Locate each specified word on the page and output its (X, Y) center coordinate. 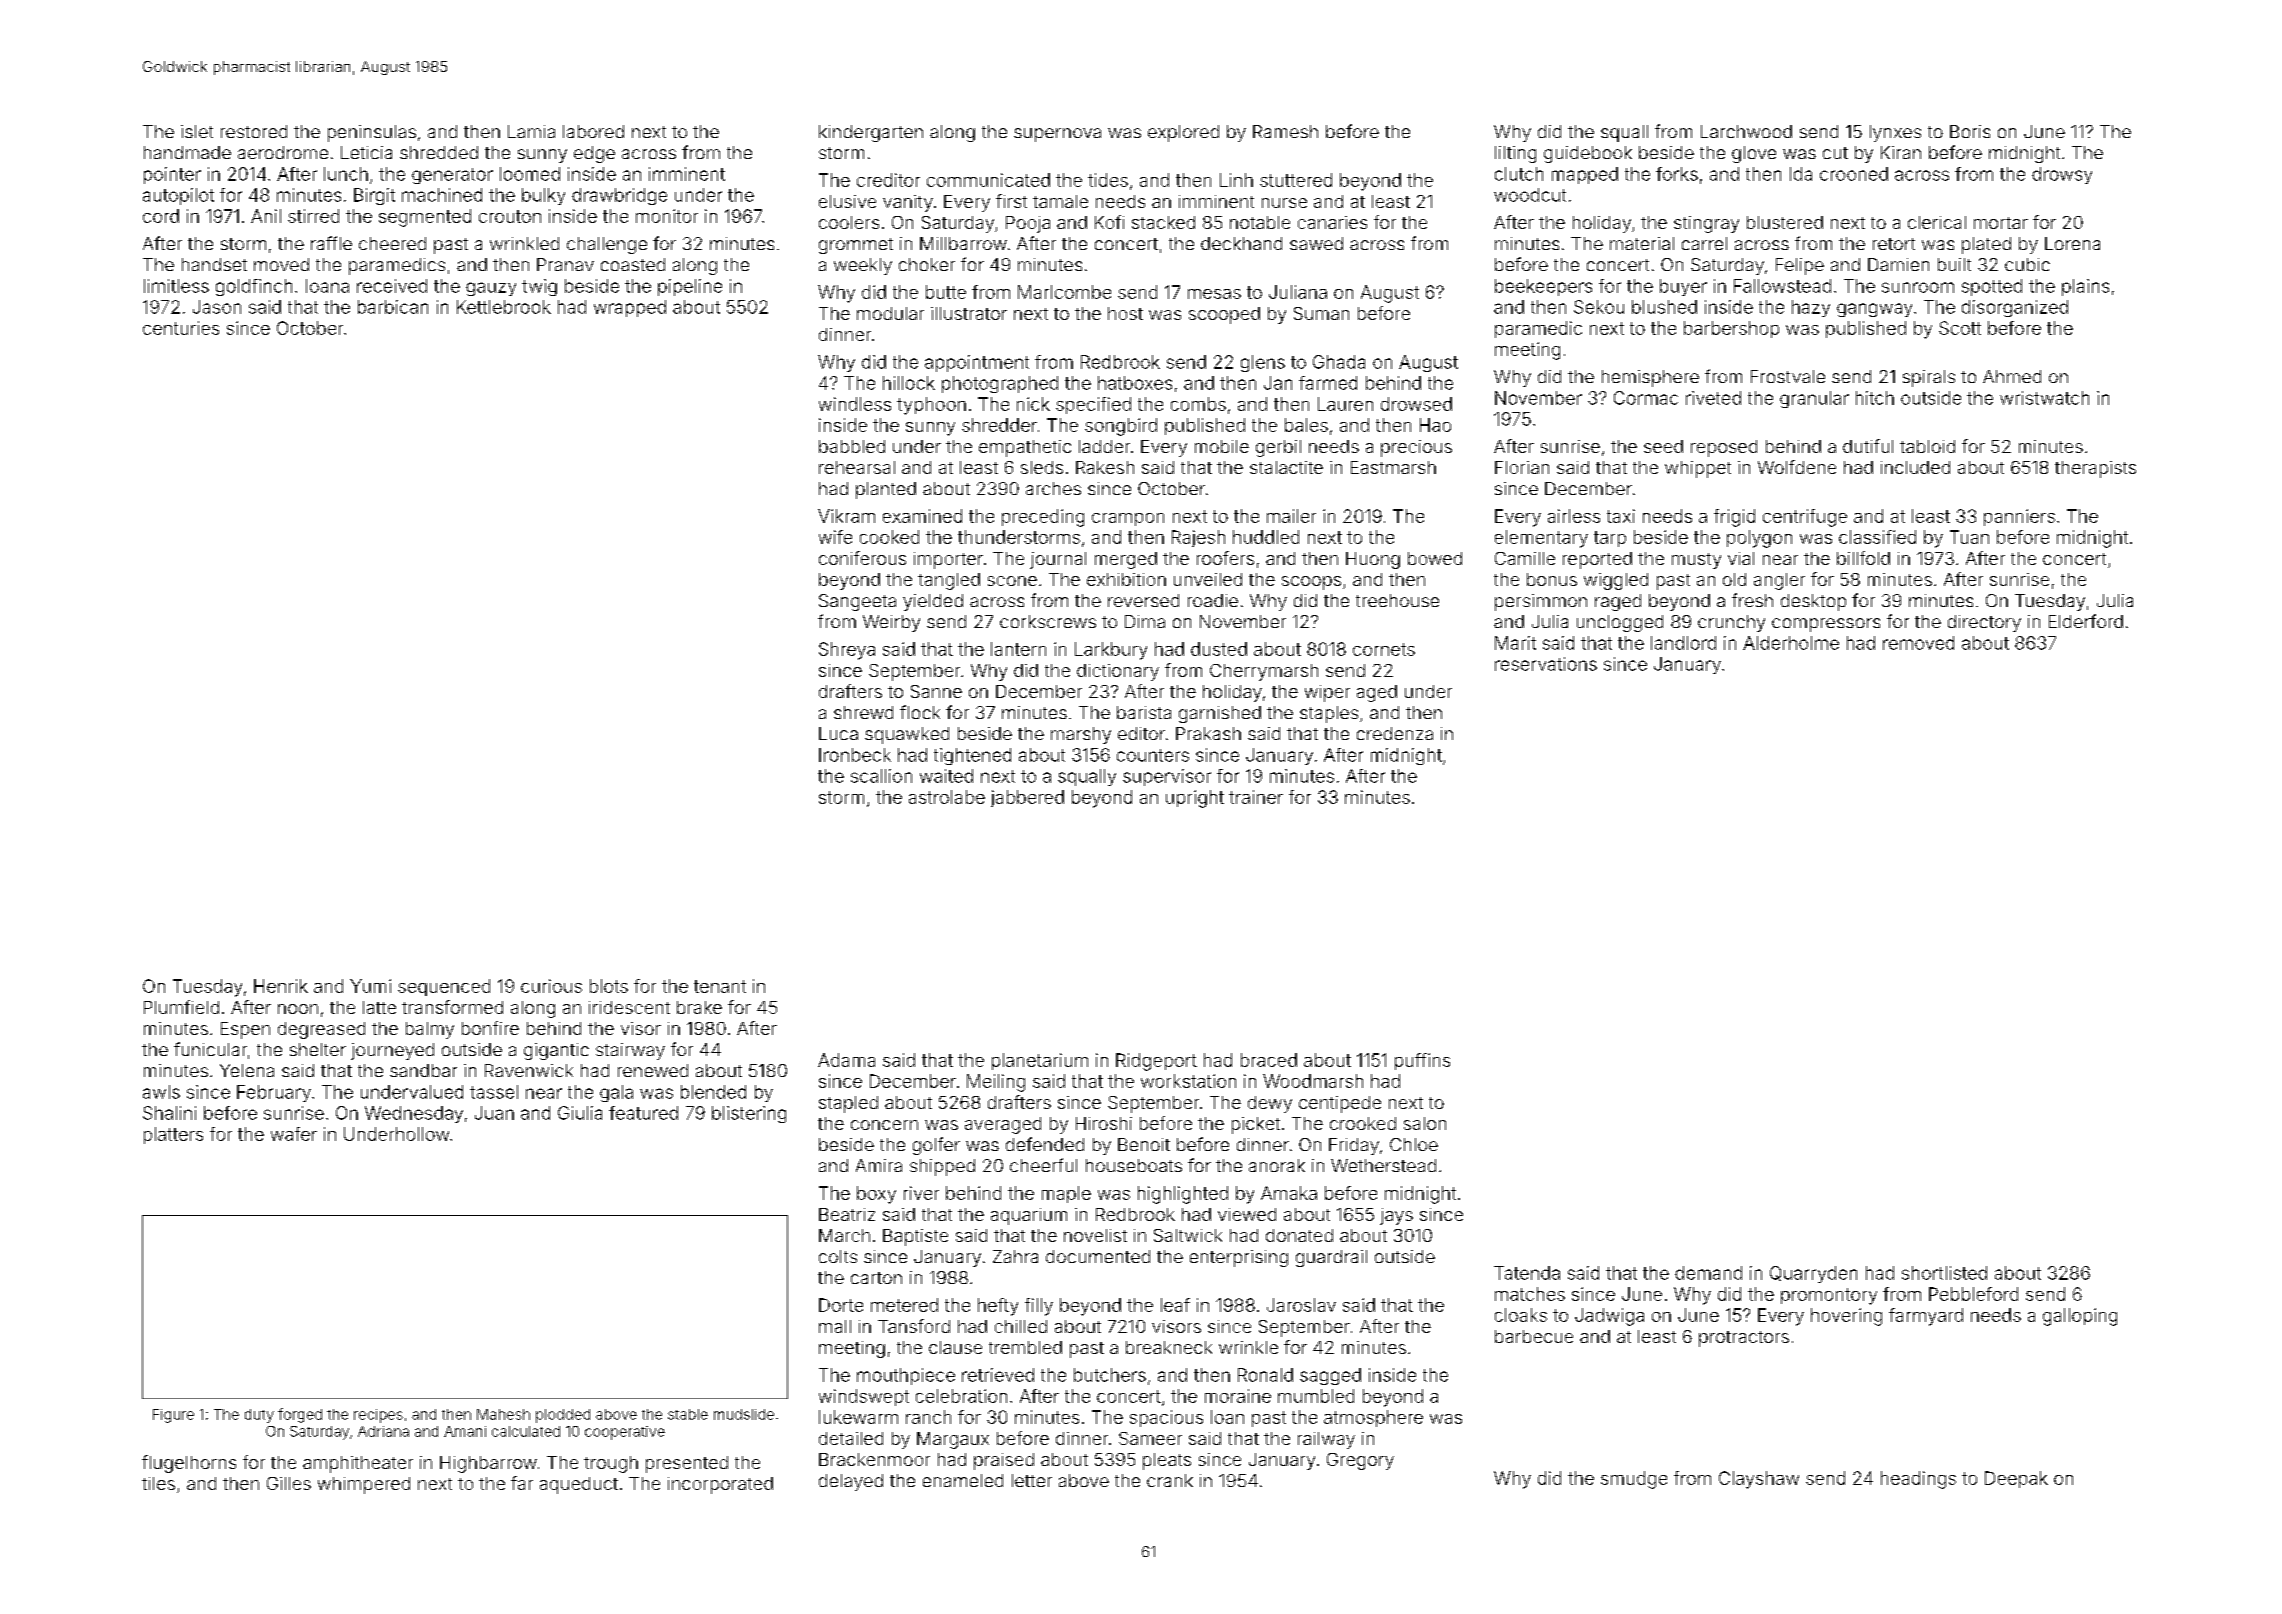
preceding (1043, 518)
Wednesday (414, 1114)
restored (254, 131)
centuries (181, 328)
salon (1425, 1123)
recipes (378, 1416)
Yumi (370, 986)
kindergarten (871, 133)
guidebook (1588, 154)
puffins (1422, 1061)
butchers (1110, 1375)
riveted (1713, 398)
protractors (1744, 1339)
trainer (1256, 797)
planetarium (1040, 1061)
